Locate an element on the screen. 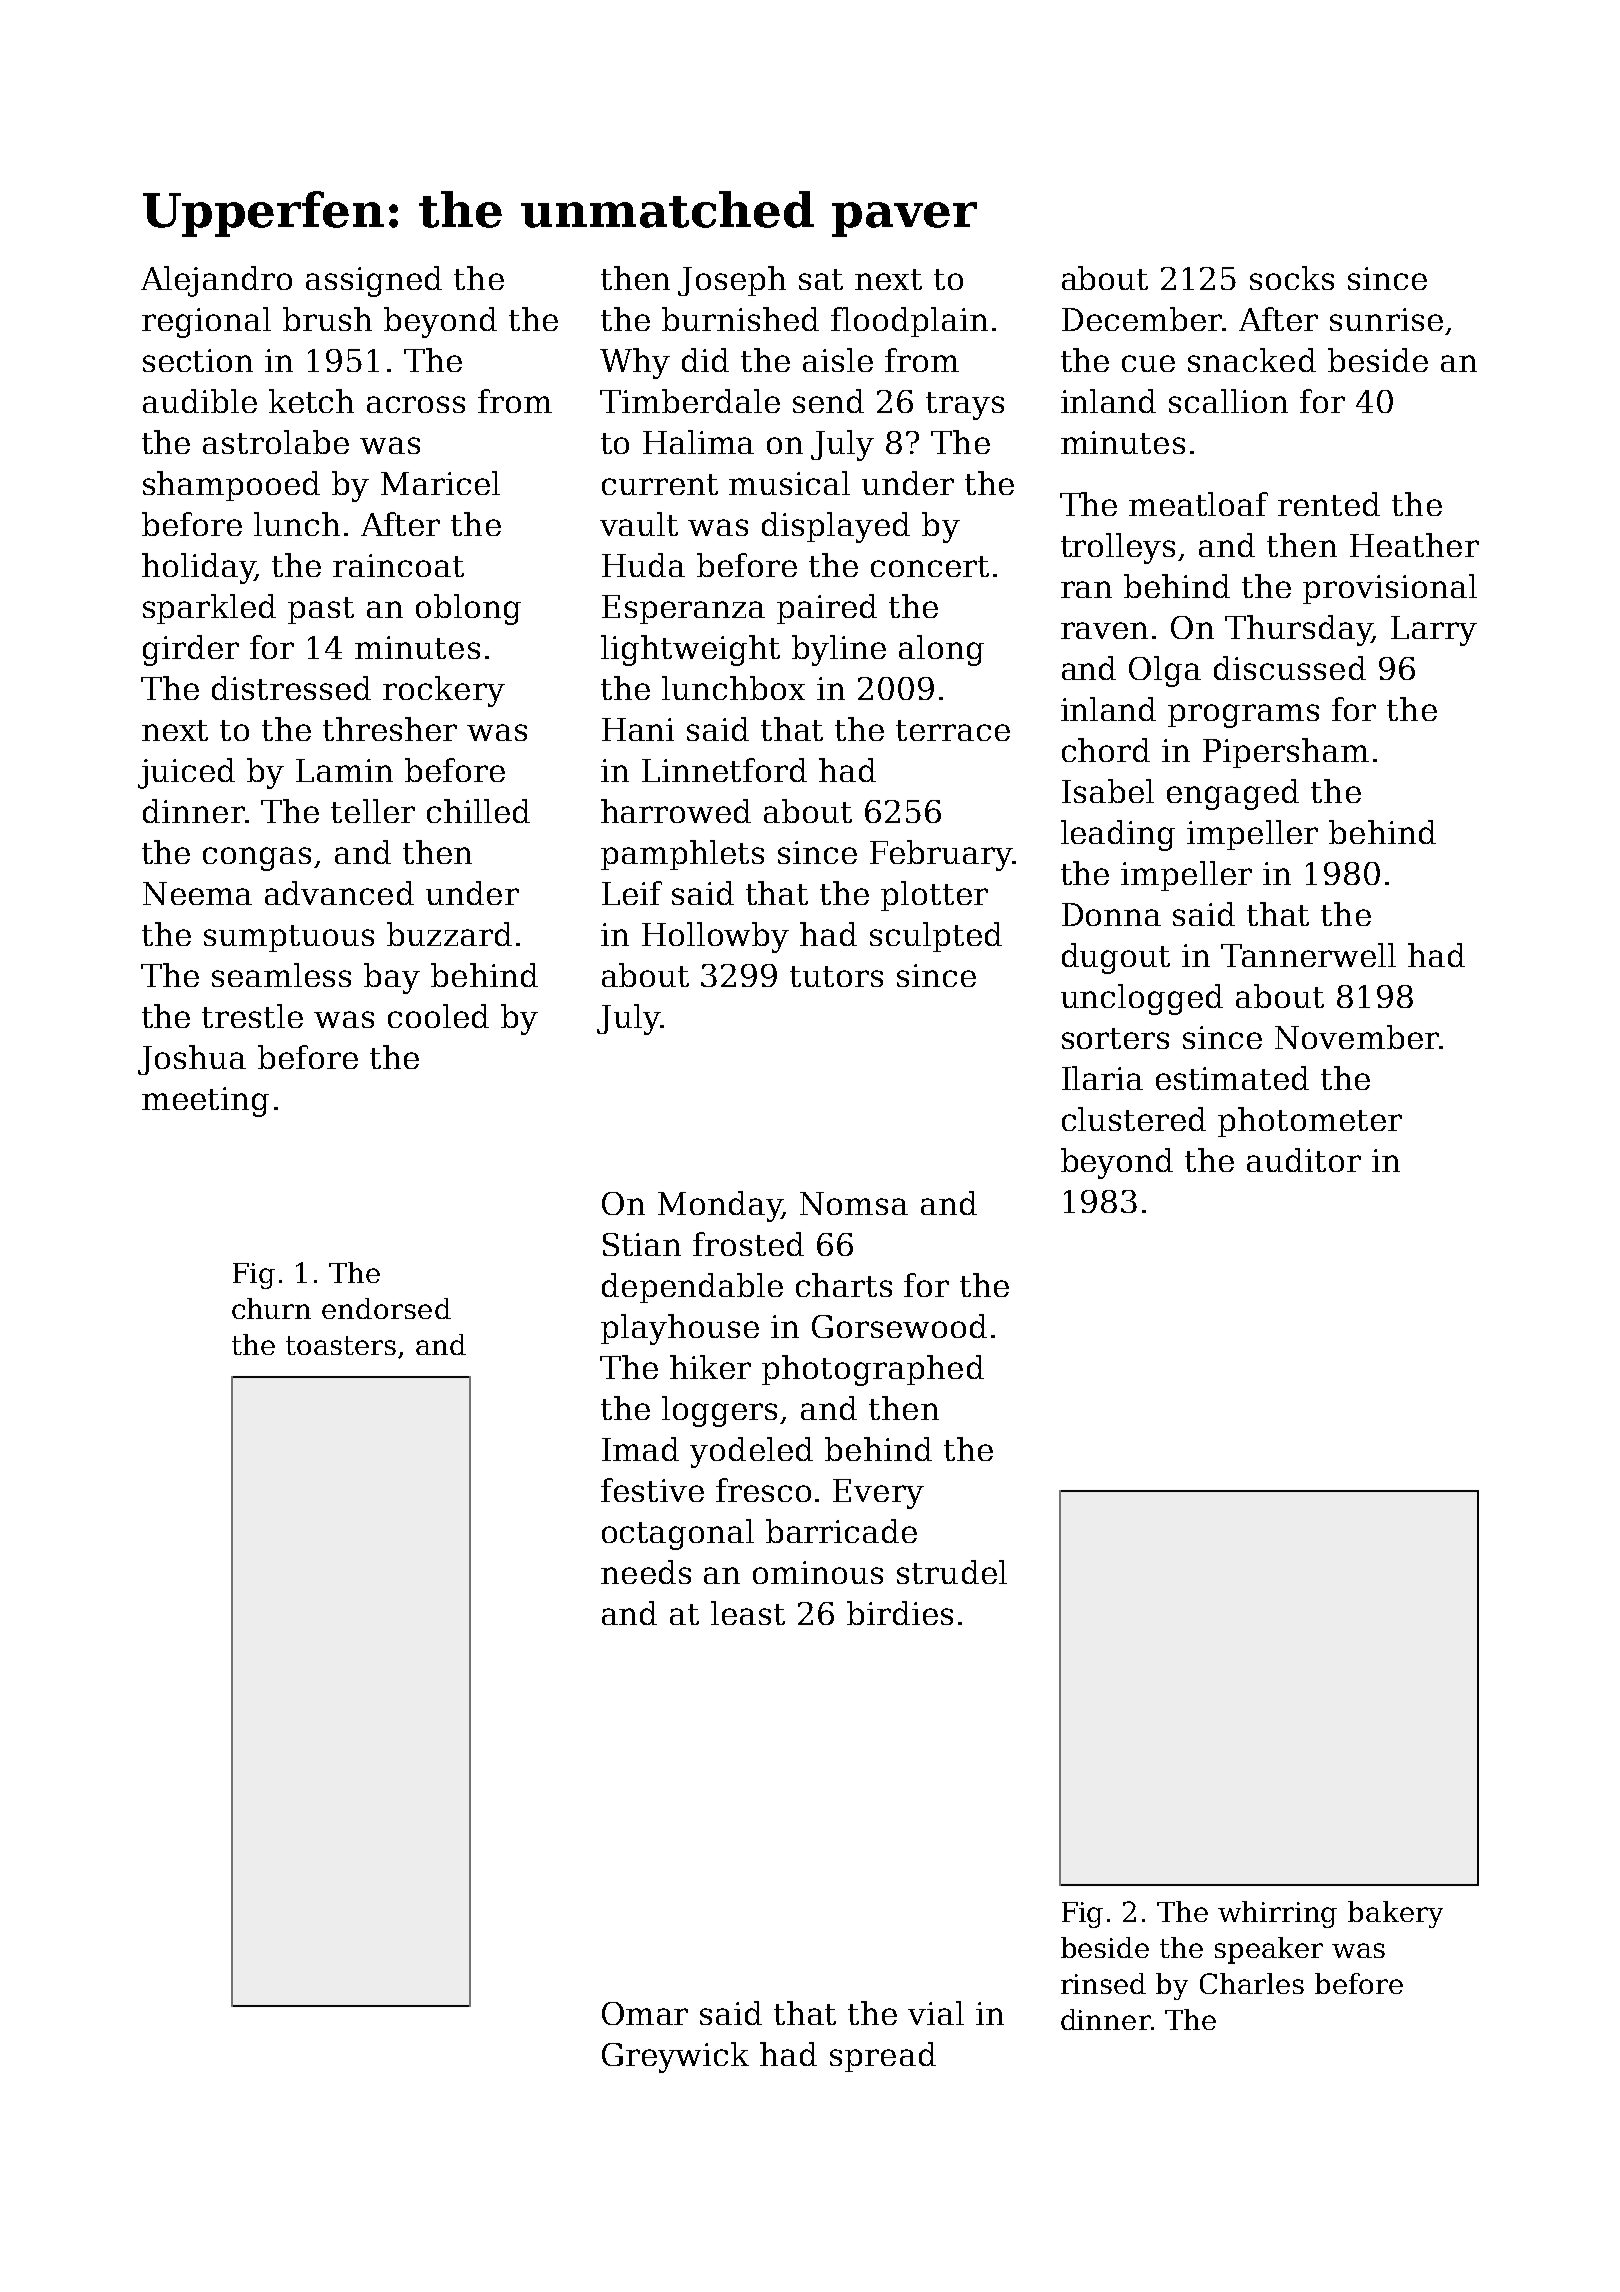 This screenshot has height=2292, width=1620. auditor is located at coordinates (1304, 1160).
